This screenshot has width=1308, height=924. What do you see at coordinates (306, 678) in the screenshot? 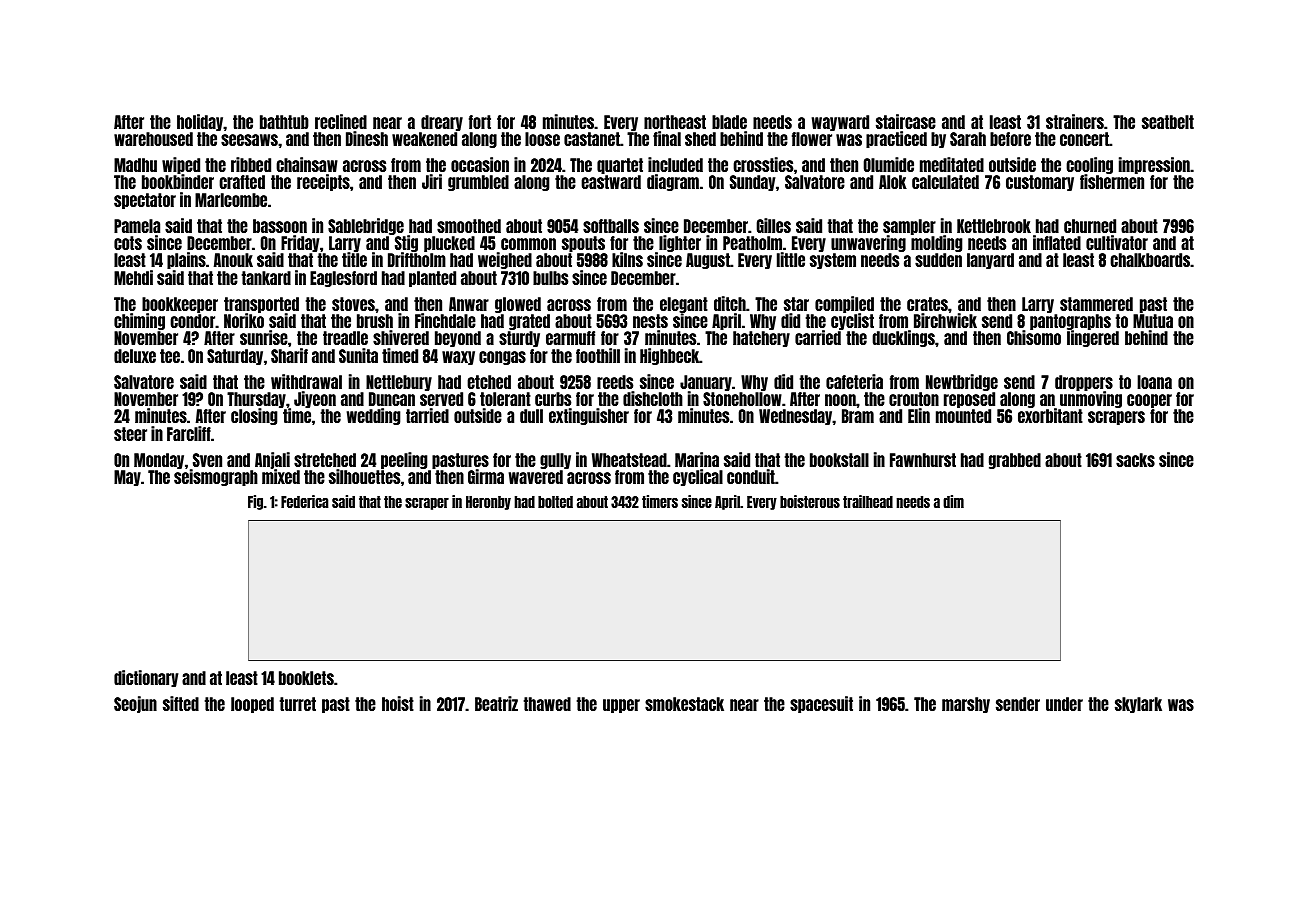
I see `booklets` at bounding box center [306, 678].
